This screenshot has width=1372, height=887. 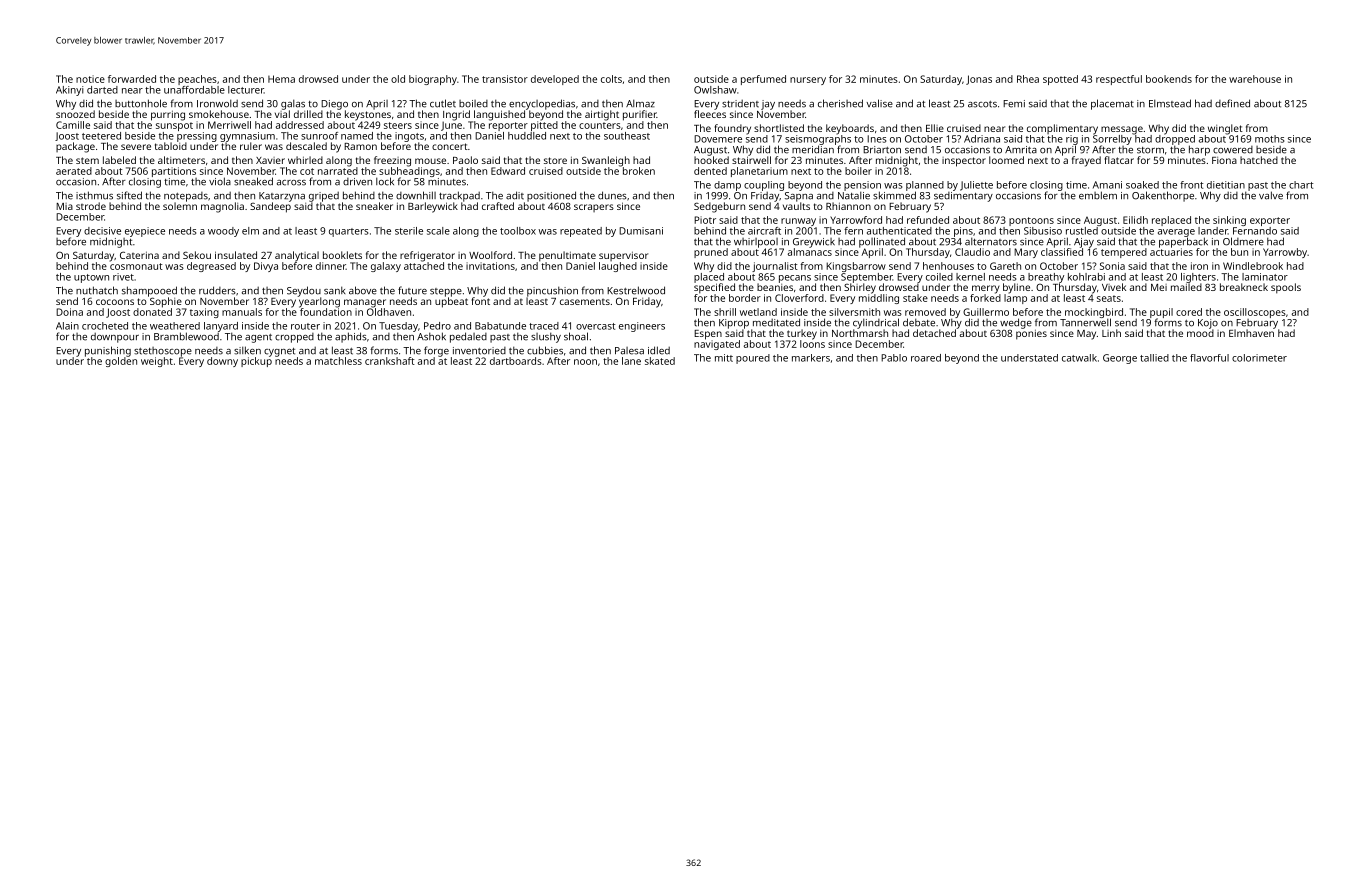 What do you see at coordinates (222, 207) in the screenshot?
I see `magnolia` at bounding box center [222, 207].
